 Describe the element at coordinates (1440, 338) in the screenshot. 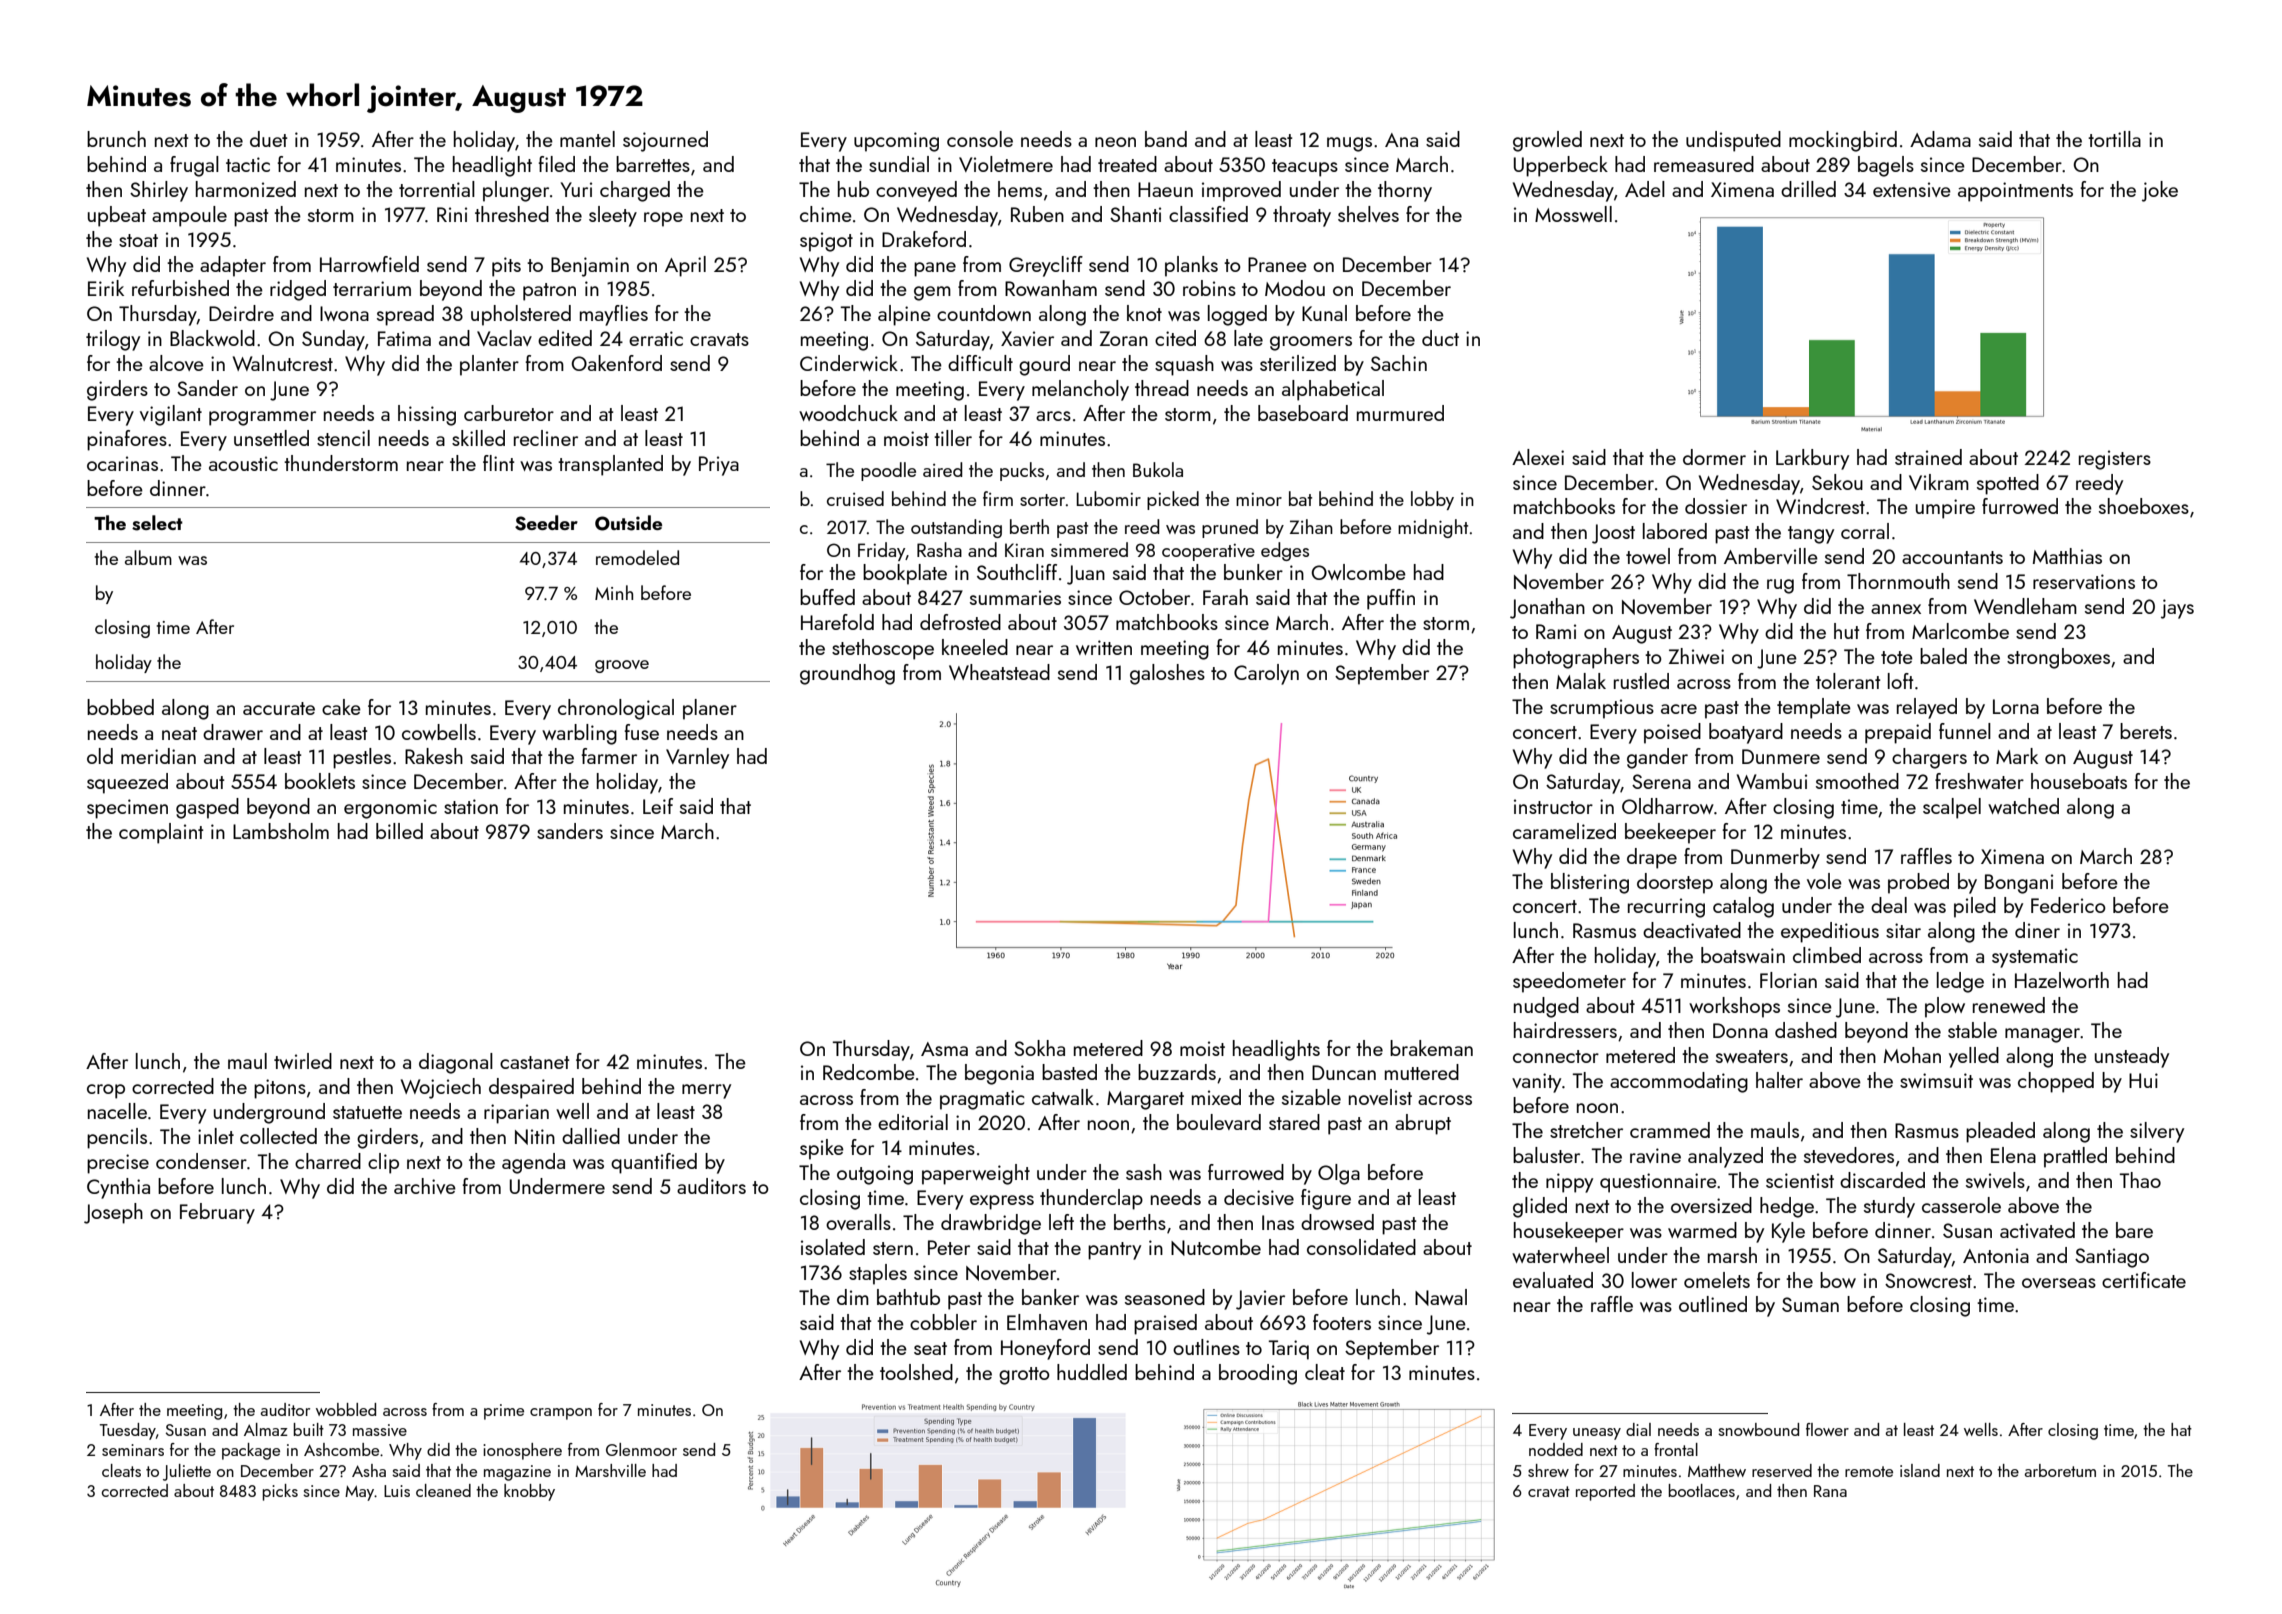

I see `duct` at that location.
